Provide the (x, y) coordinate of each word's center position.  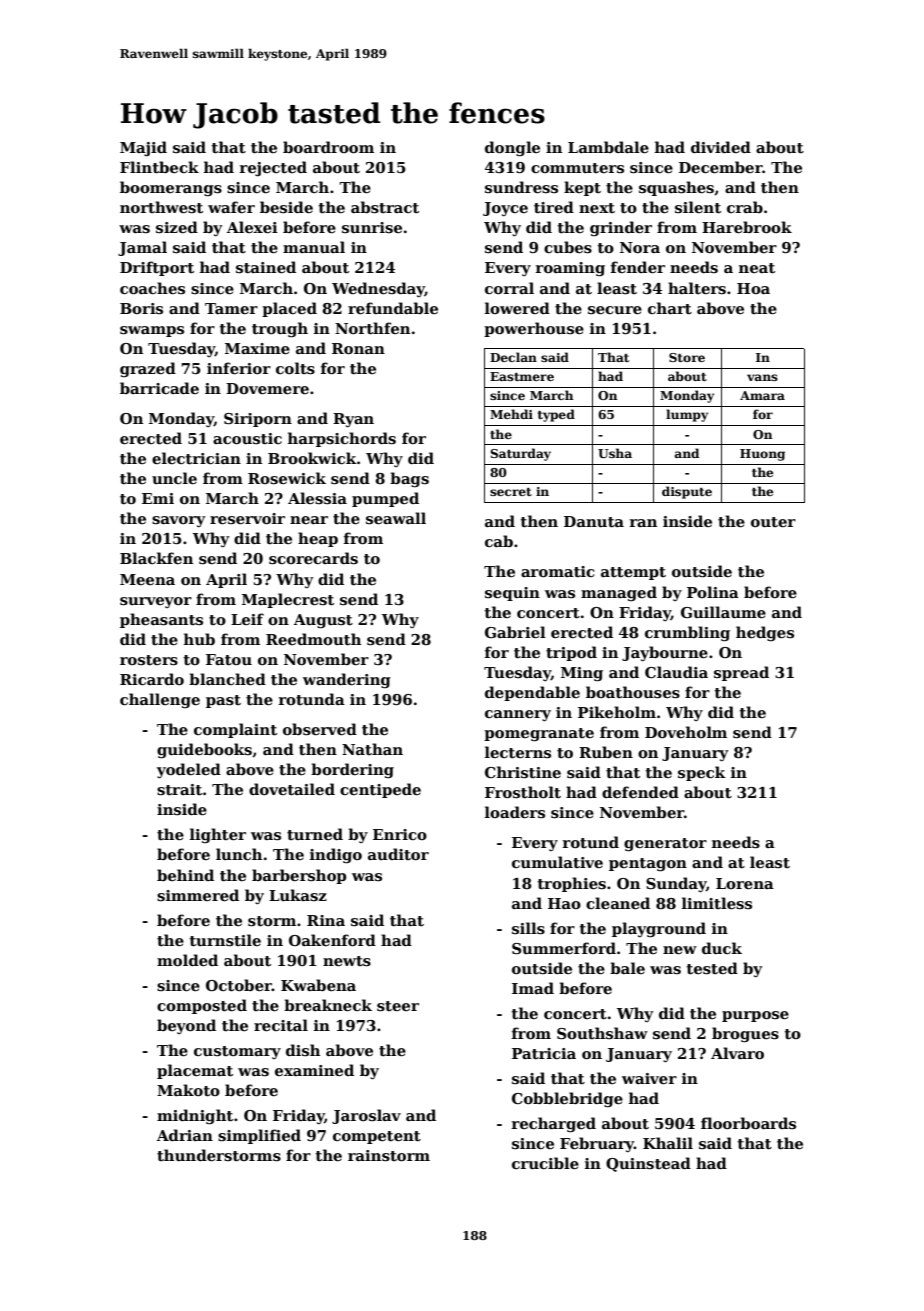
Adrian (185, 1135)
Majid (143, 149)
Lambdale (608, 147)
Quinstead (648, 1164)
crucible (545, 1163)
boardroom (328, 147)
